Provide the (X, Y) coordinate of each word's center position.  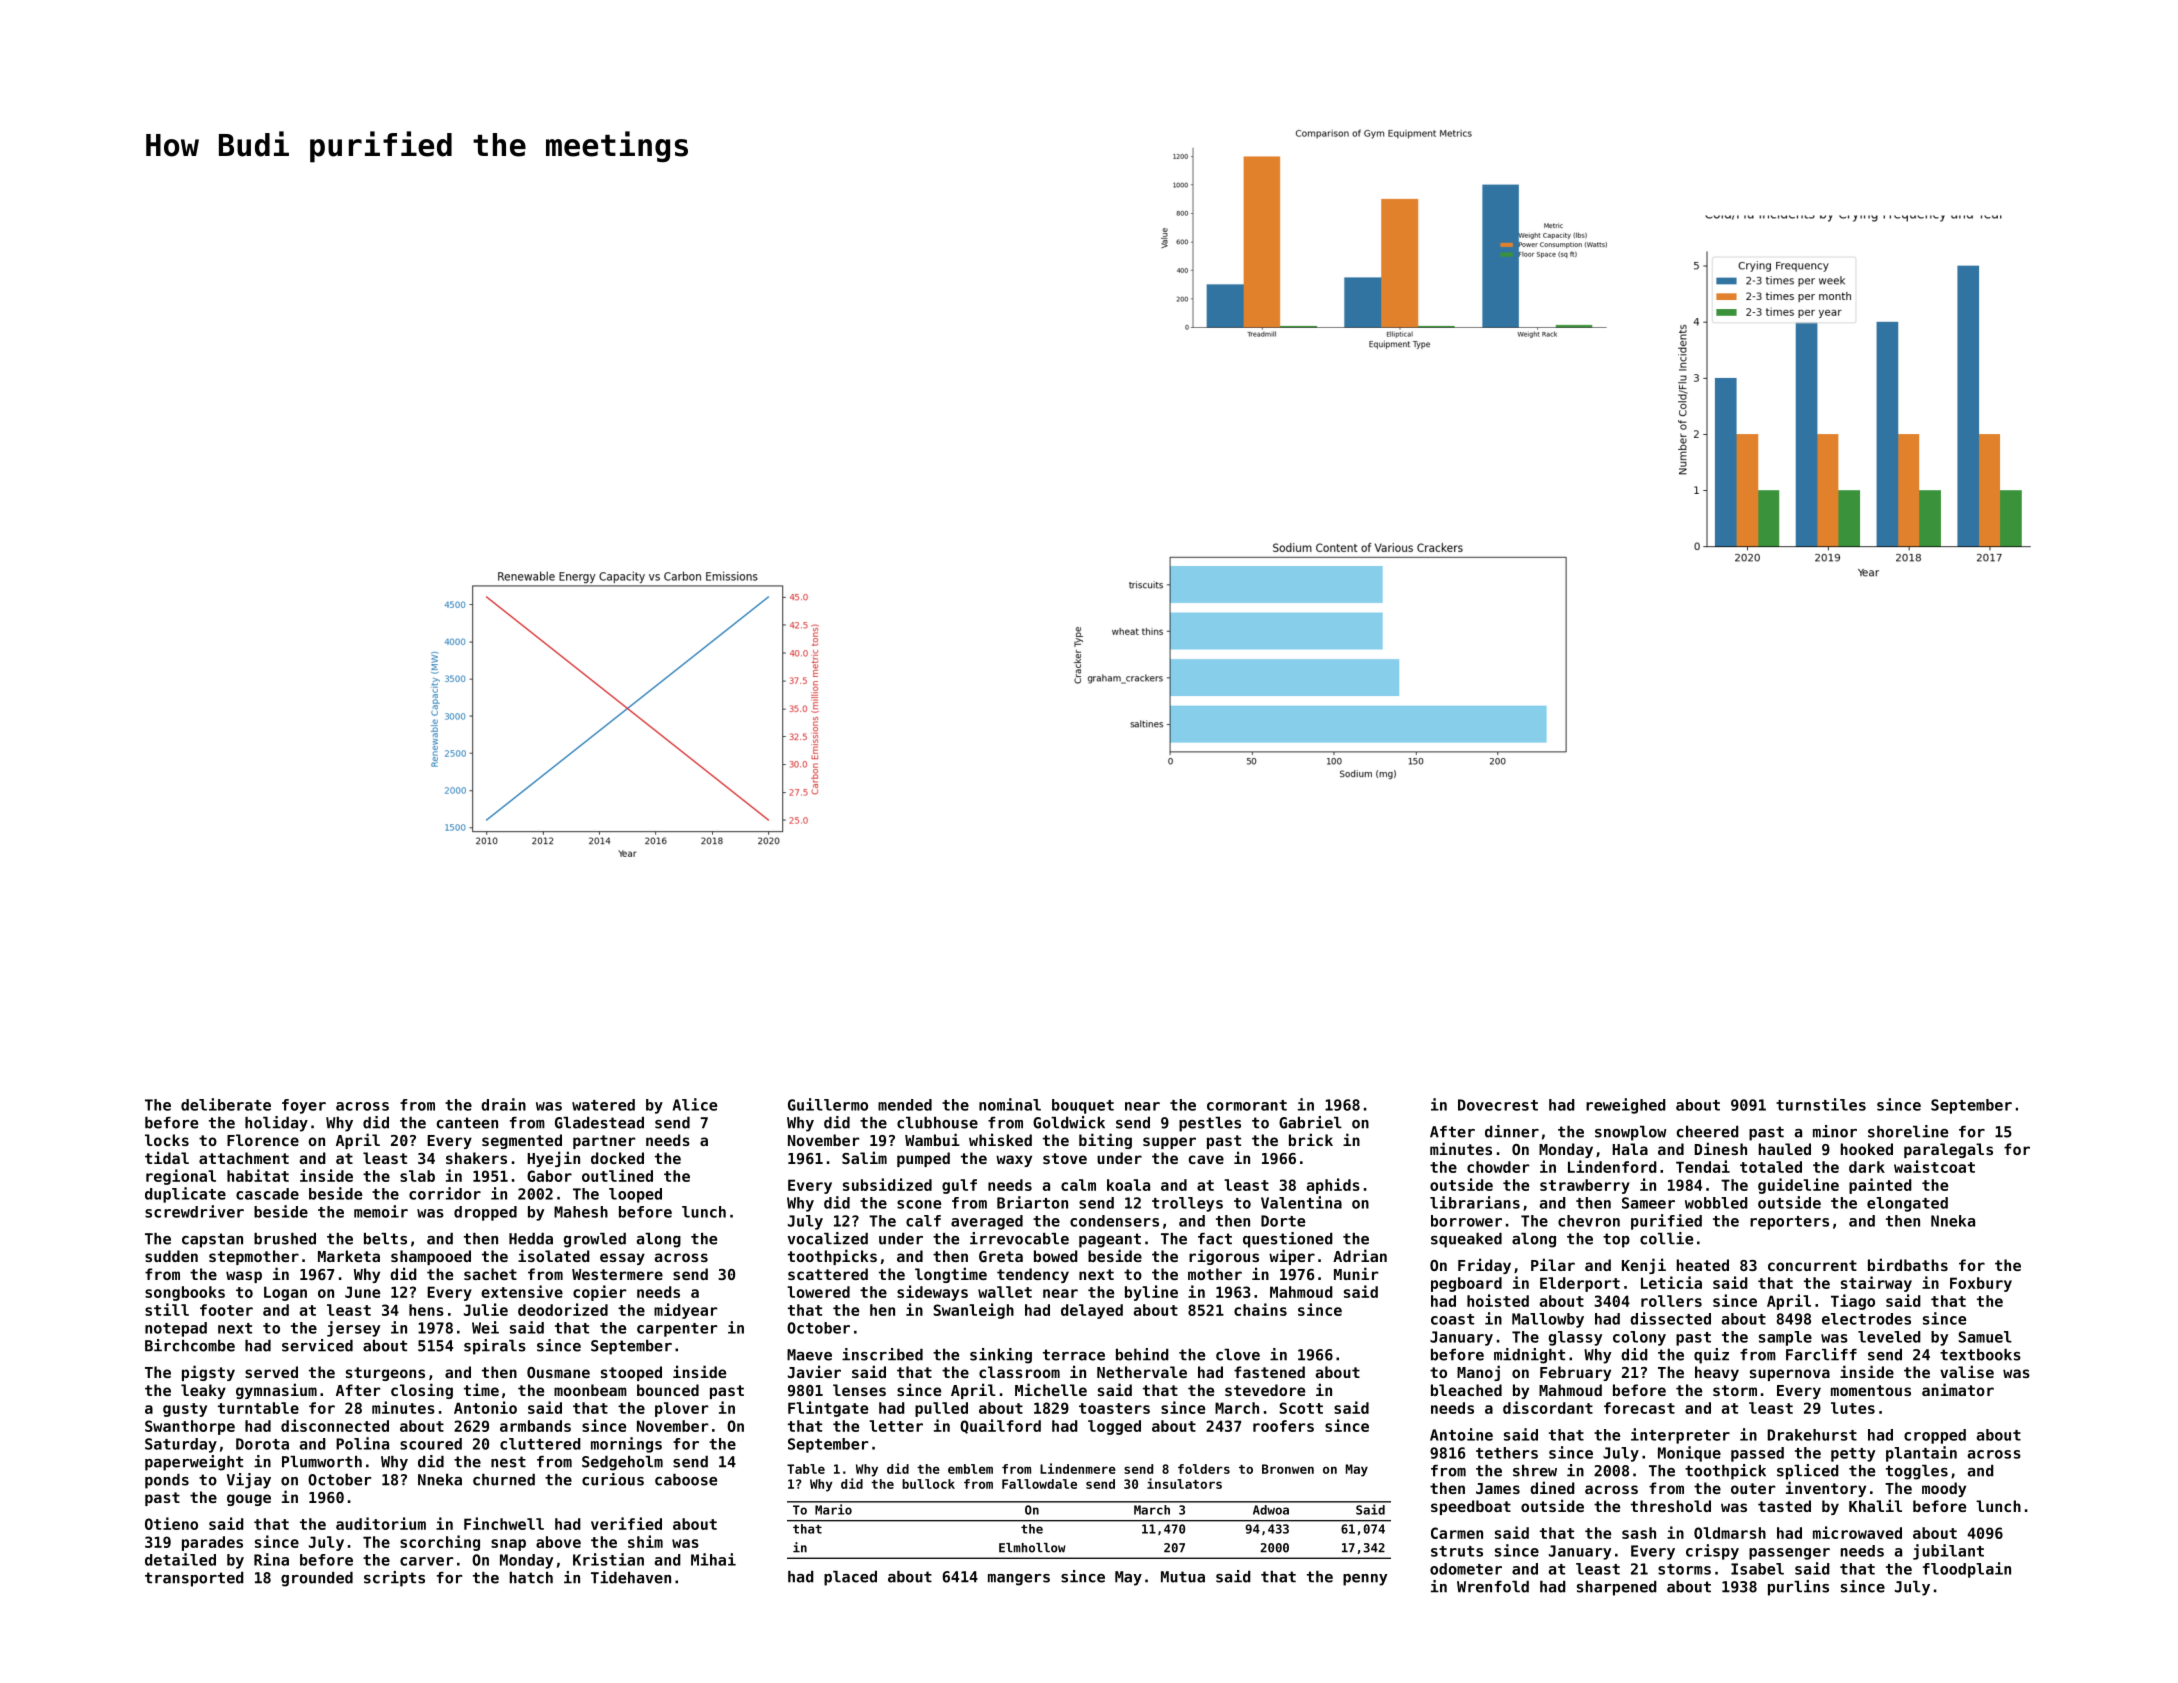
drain (503, 1104)
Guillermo (828, 1104)
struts (1457, 1551)
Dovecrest (1498, 1105)
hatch (531, 1578)
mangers (1019, 1580)
